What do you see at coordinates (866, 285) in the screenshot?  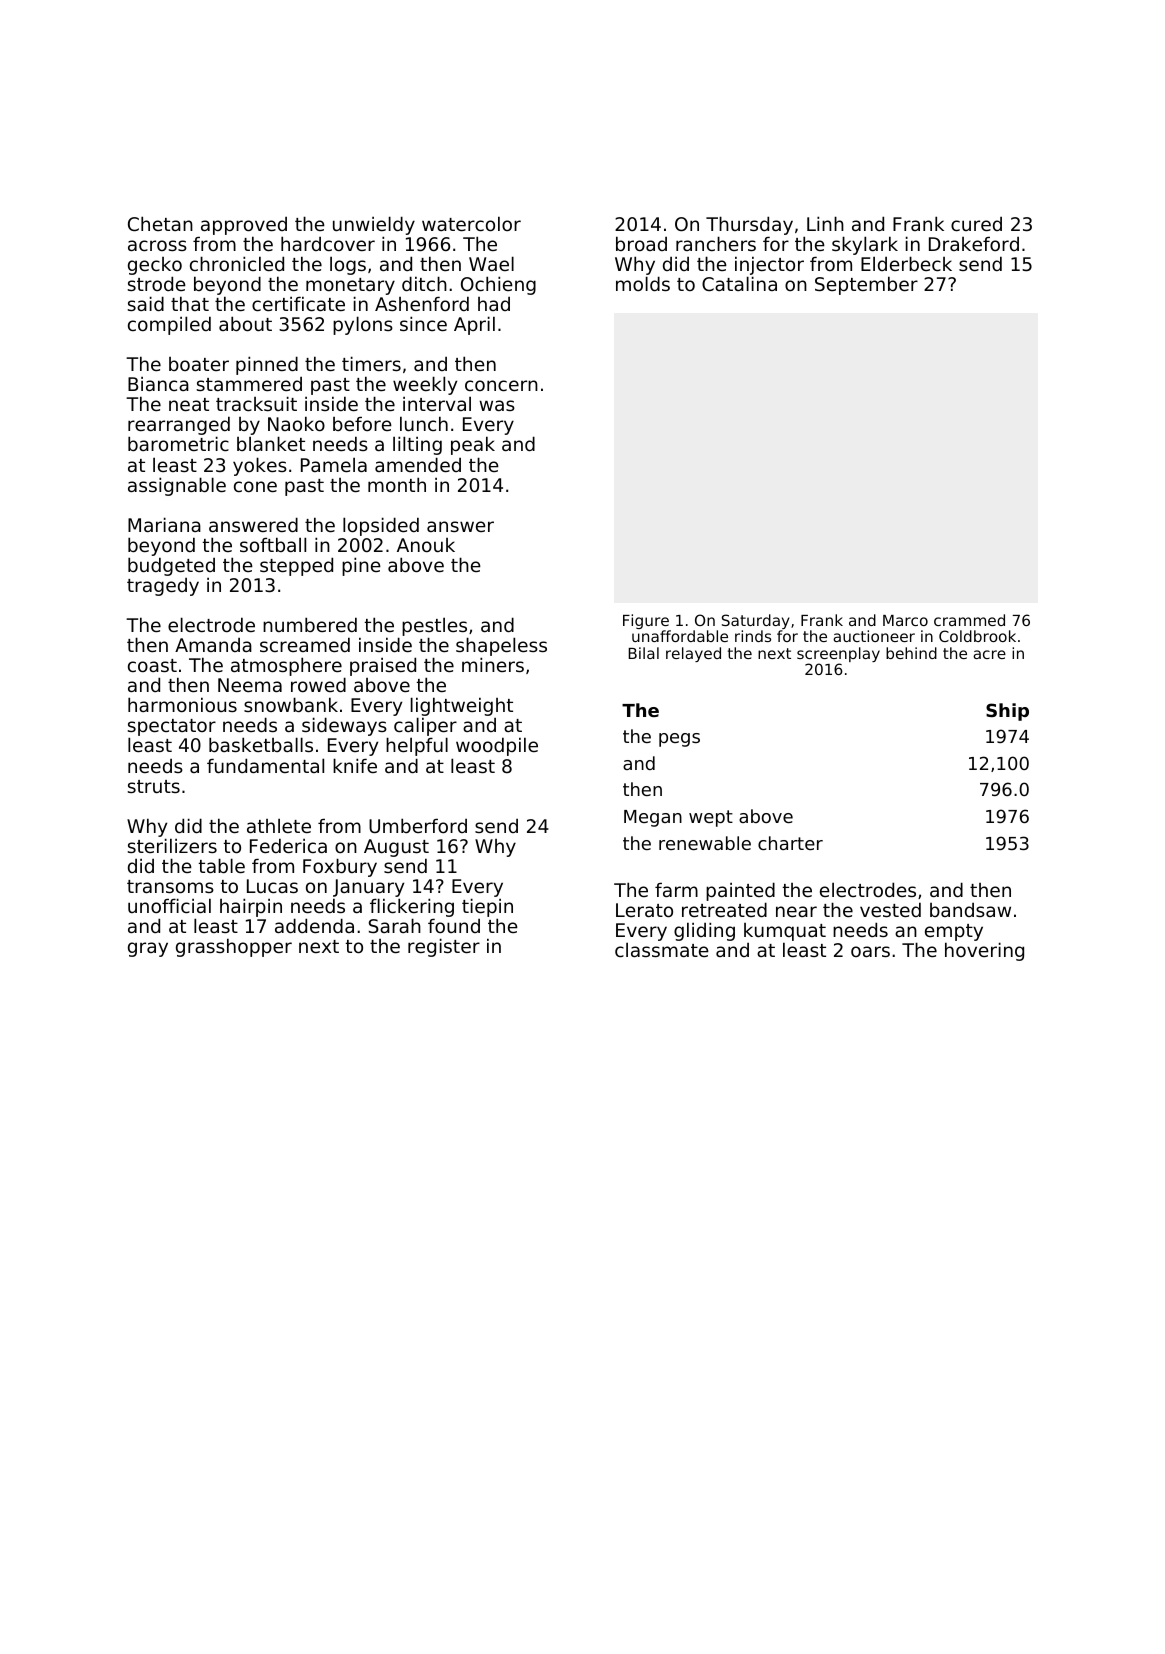 I see `September` at bounding box center [866, 285].
